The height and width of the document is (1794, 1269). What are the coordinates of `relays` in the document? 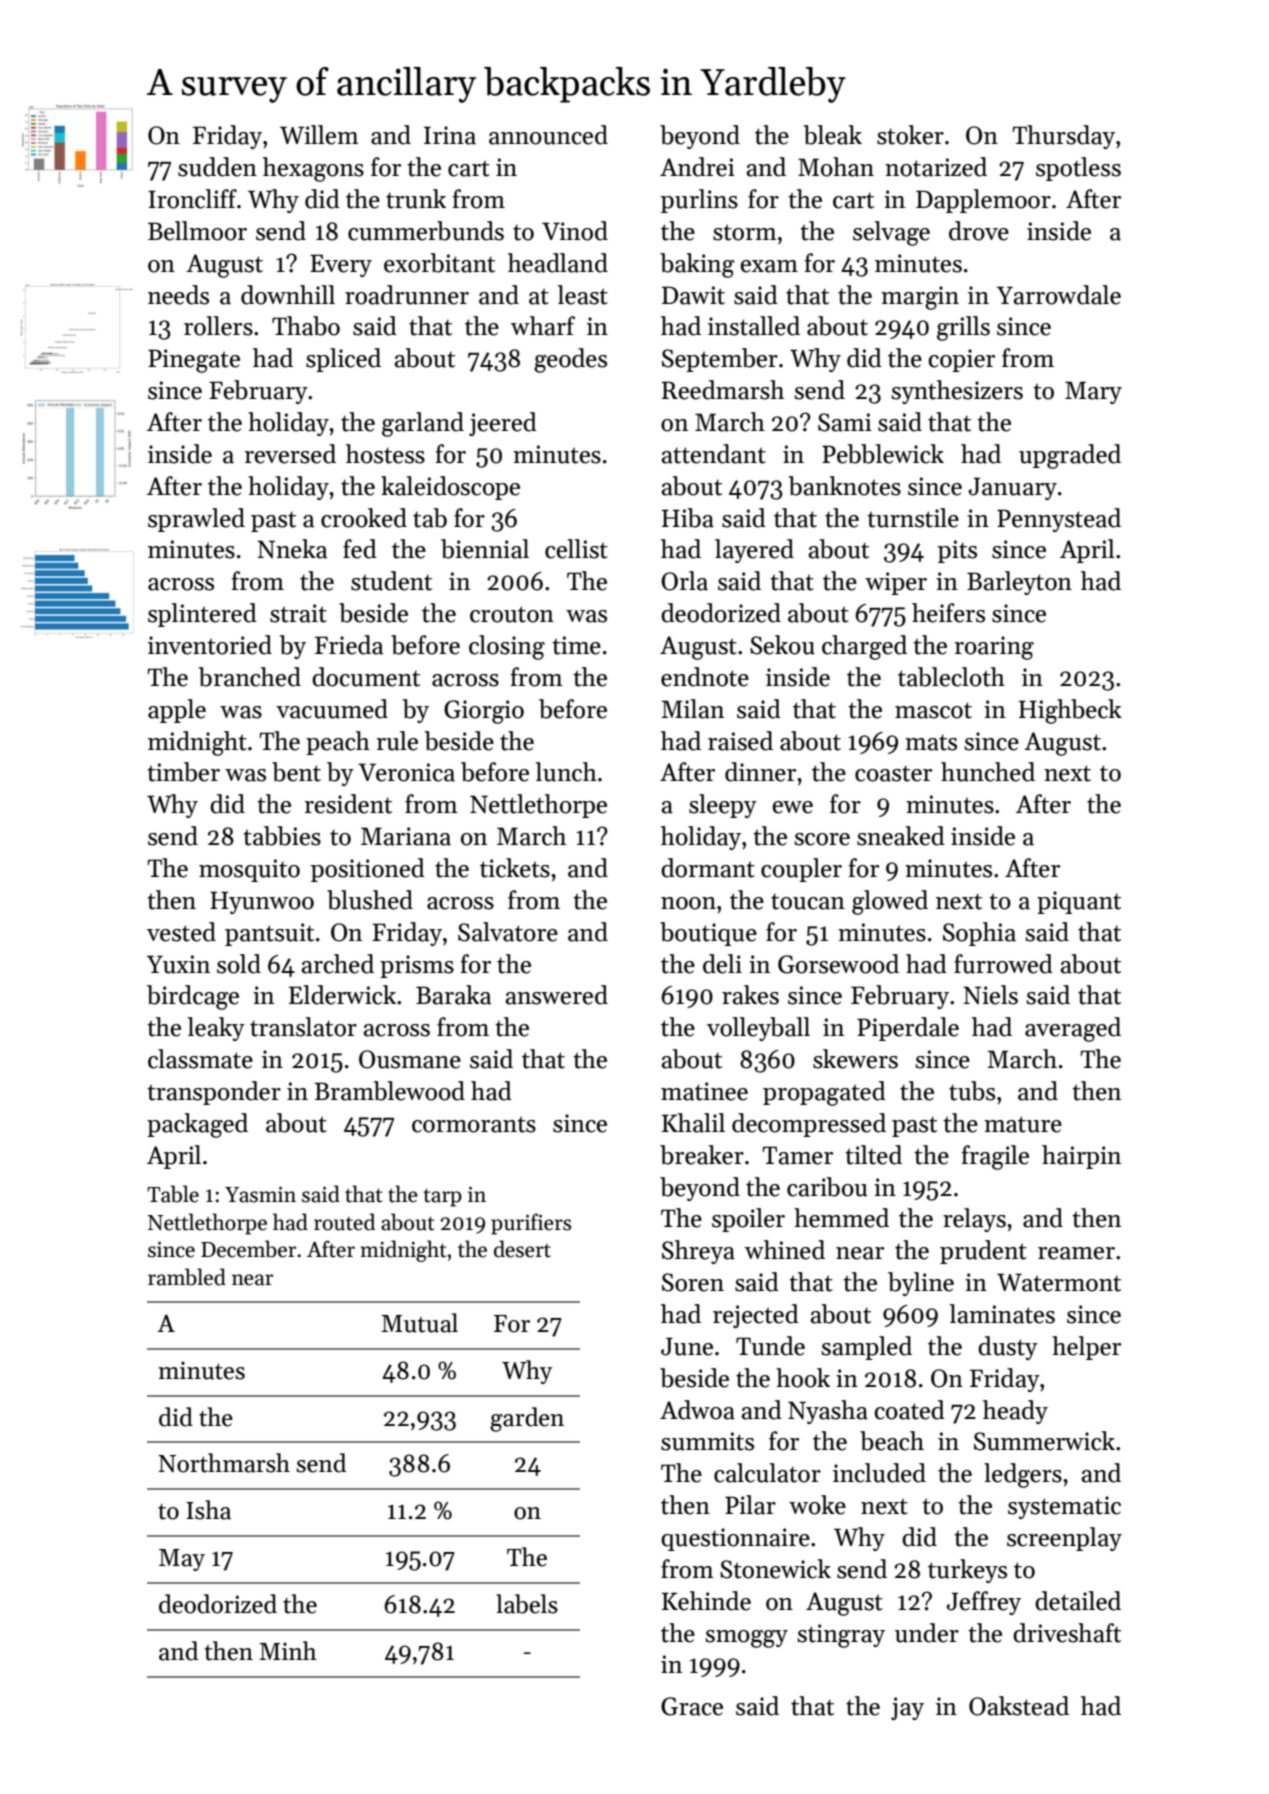 It's located at (974, 1220).
